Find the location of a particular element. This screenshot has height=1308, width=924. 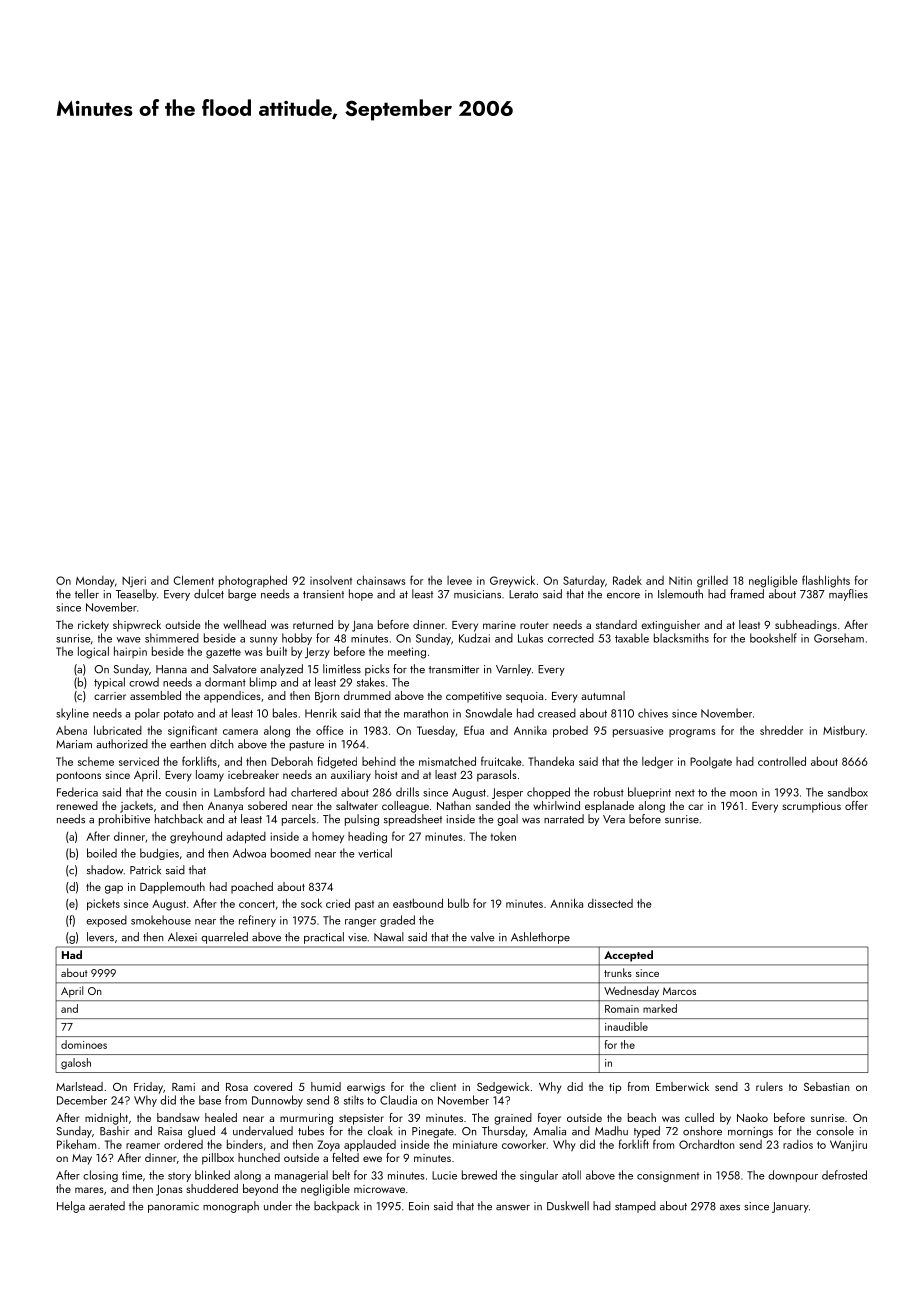

flashlights is located at coordinates (826, 581).
